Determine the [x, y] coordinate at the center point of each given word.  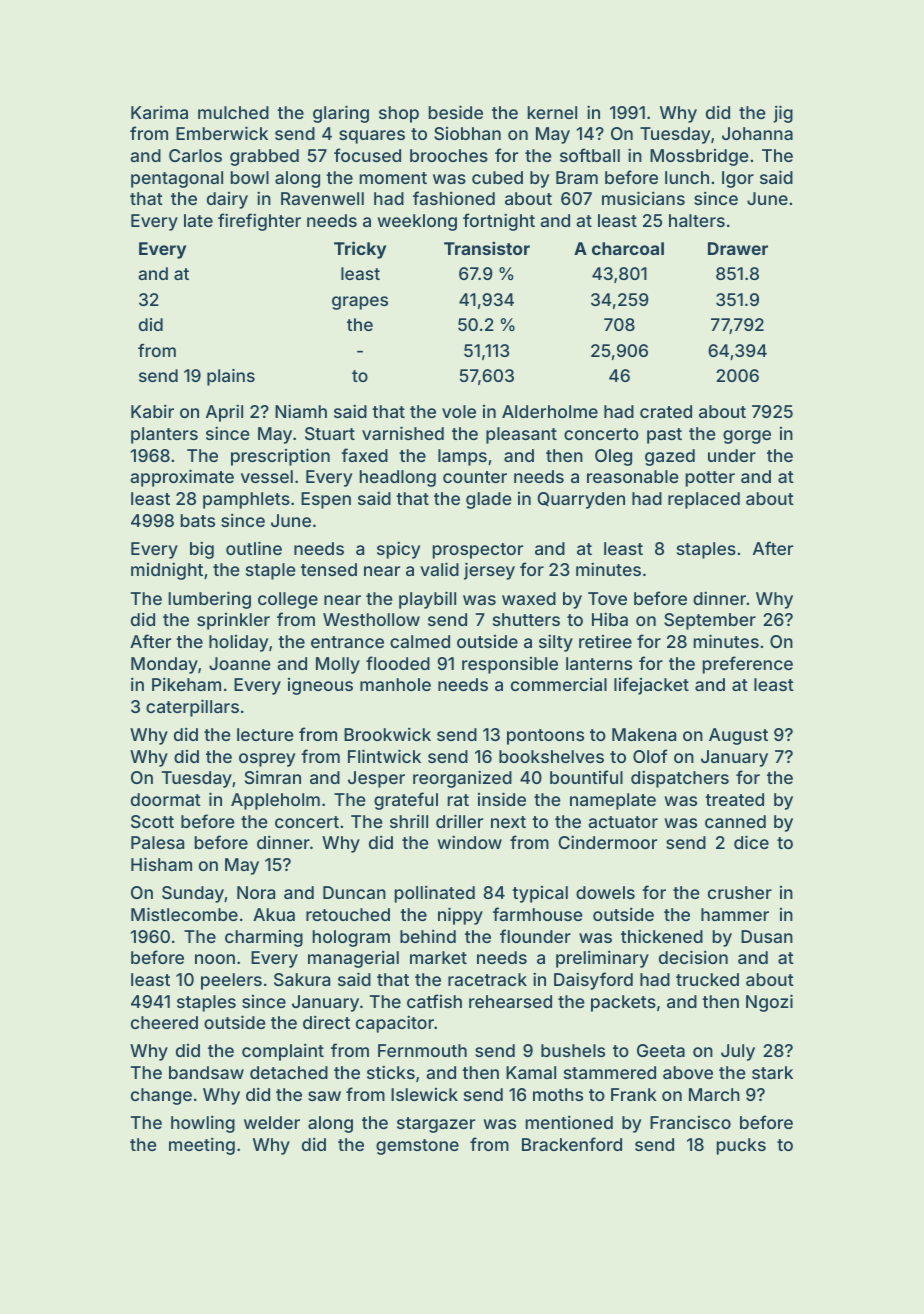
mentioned [569, 1122]
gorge [747, 437]
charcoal [628, 248]
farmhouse [538, 914]
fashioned [454, 198]
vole [459, 411]
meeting [202, 1146]
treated [734, 799]
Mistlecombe [184, 914]
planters [164, 435]
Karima [159, 112]
